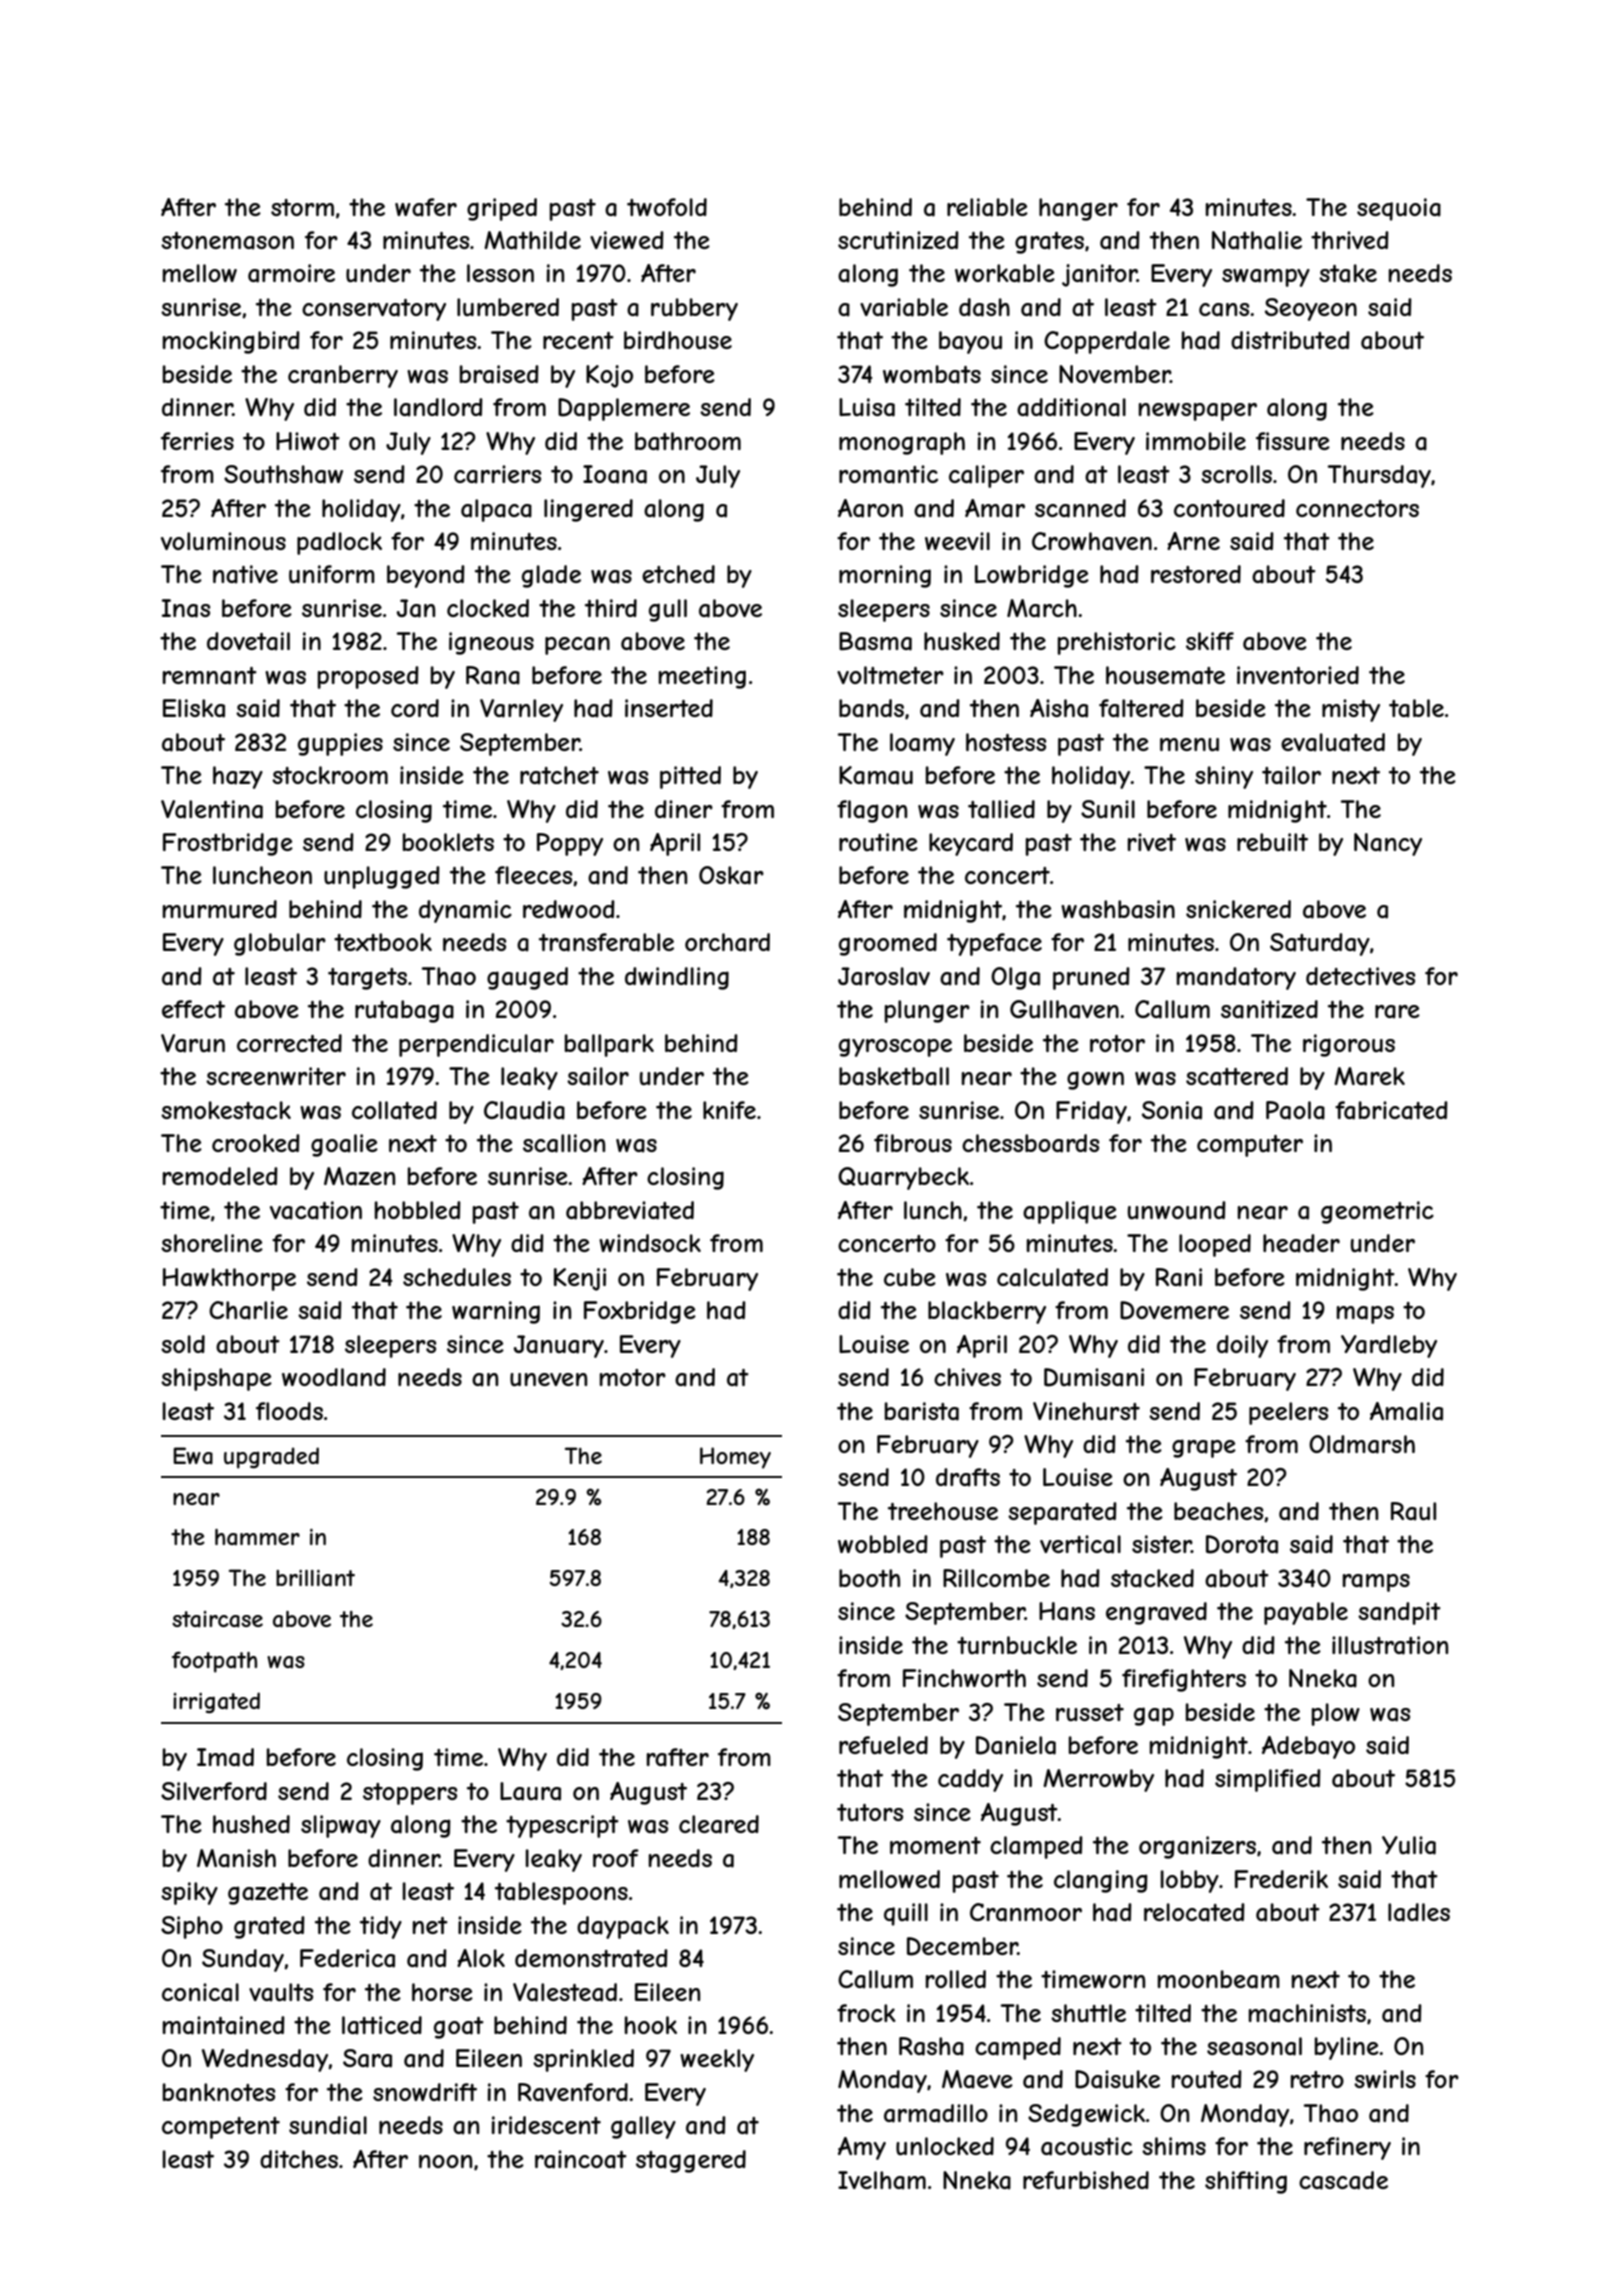  Describe the element at coordinates (299, 2159) in the document. I see `ditches` at that location.
